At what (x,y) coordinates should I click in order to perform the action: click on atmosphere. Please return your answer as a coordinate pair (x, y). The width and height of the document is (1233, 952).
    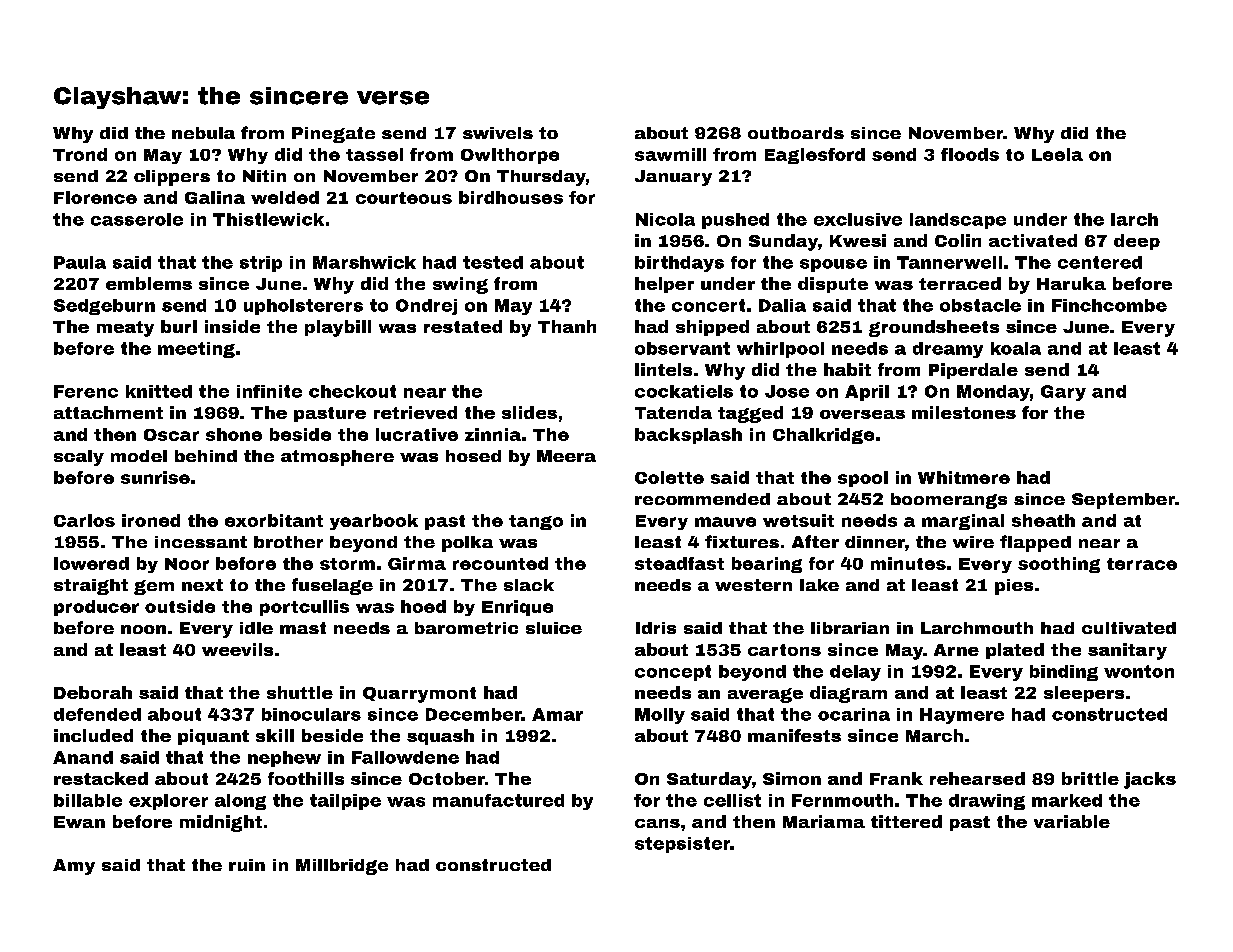
    Looking at the image, I should click on (337, 458).
